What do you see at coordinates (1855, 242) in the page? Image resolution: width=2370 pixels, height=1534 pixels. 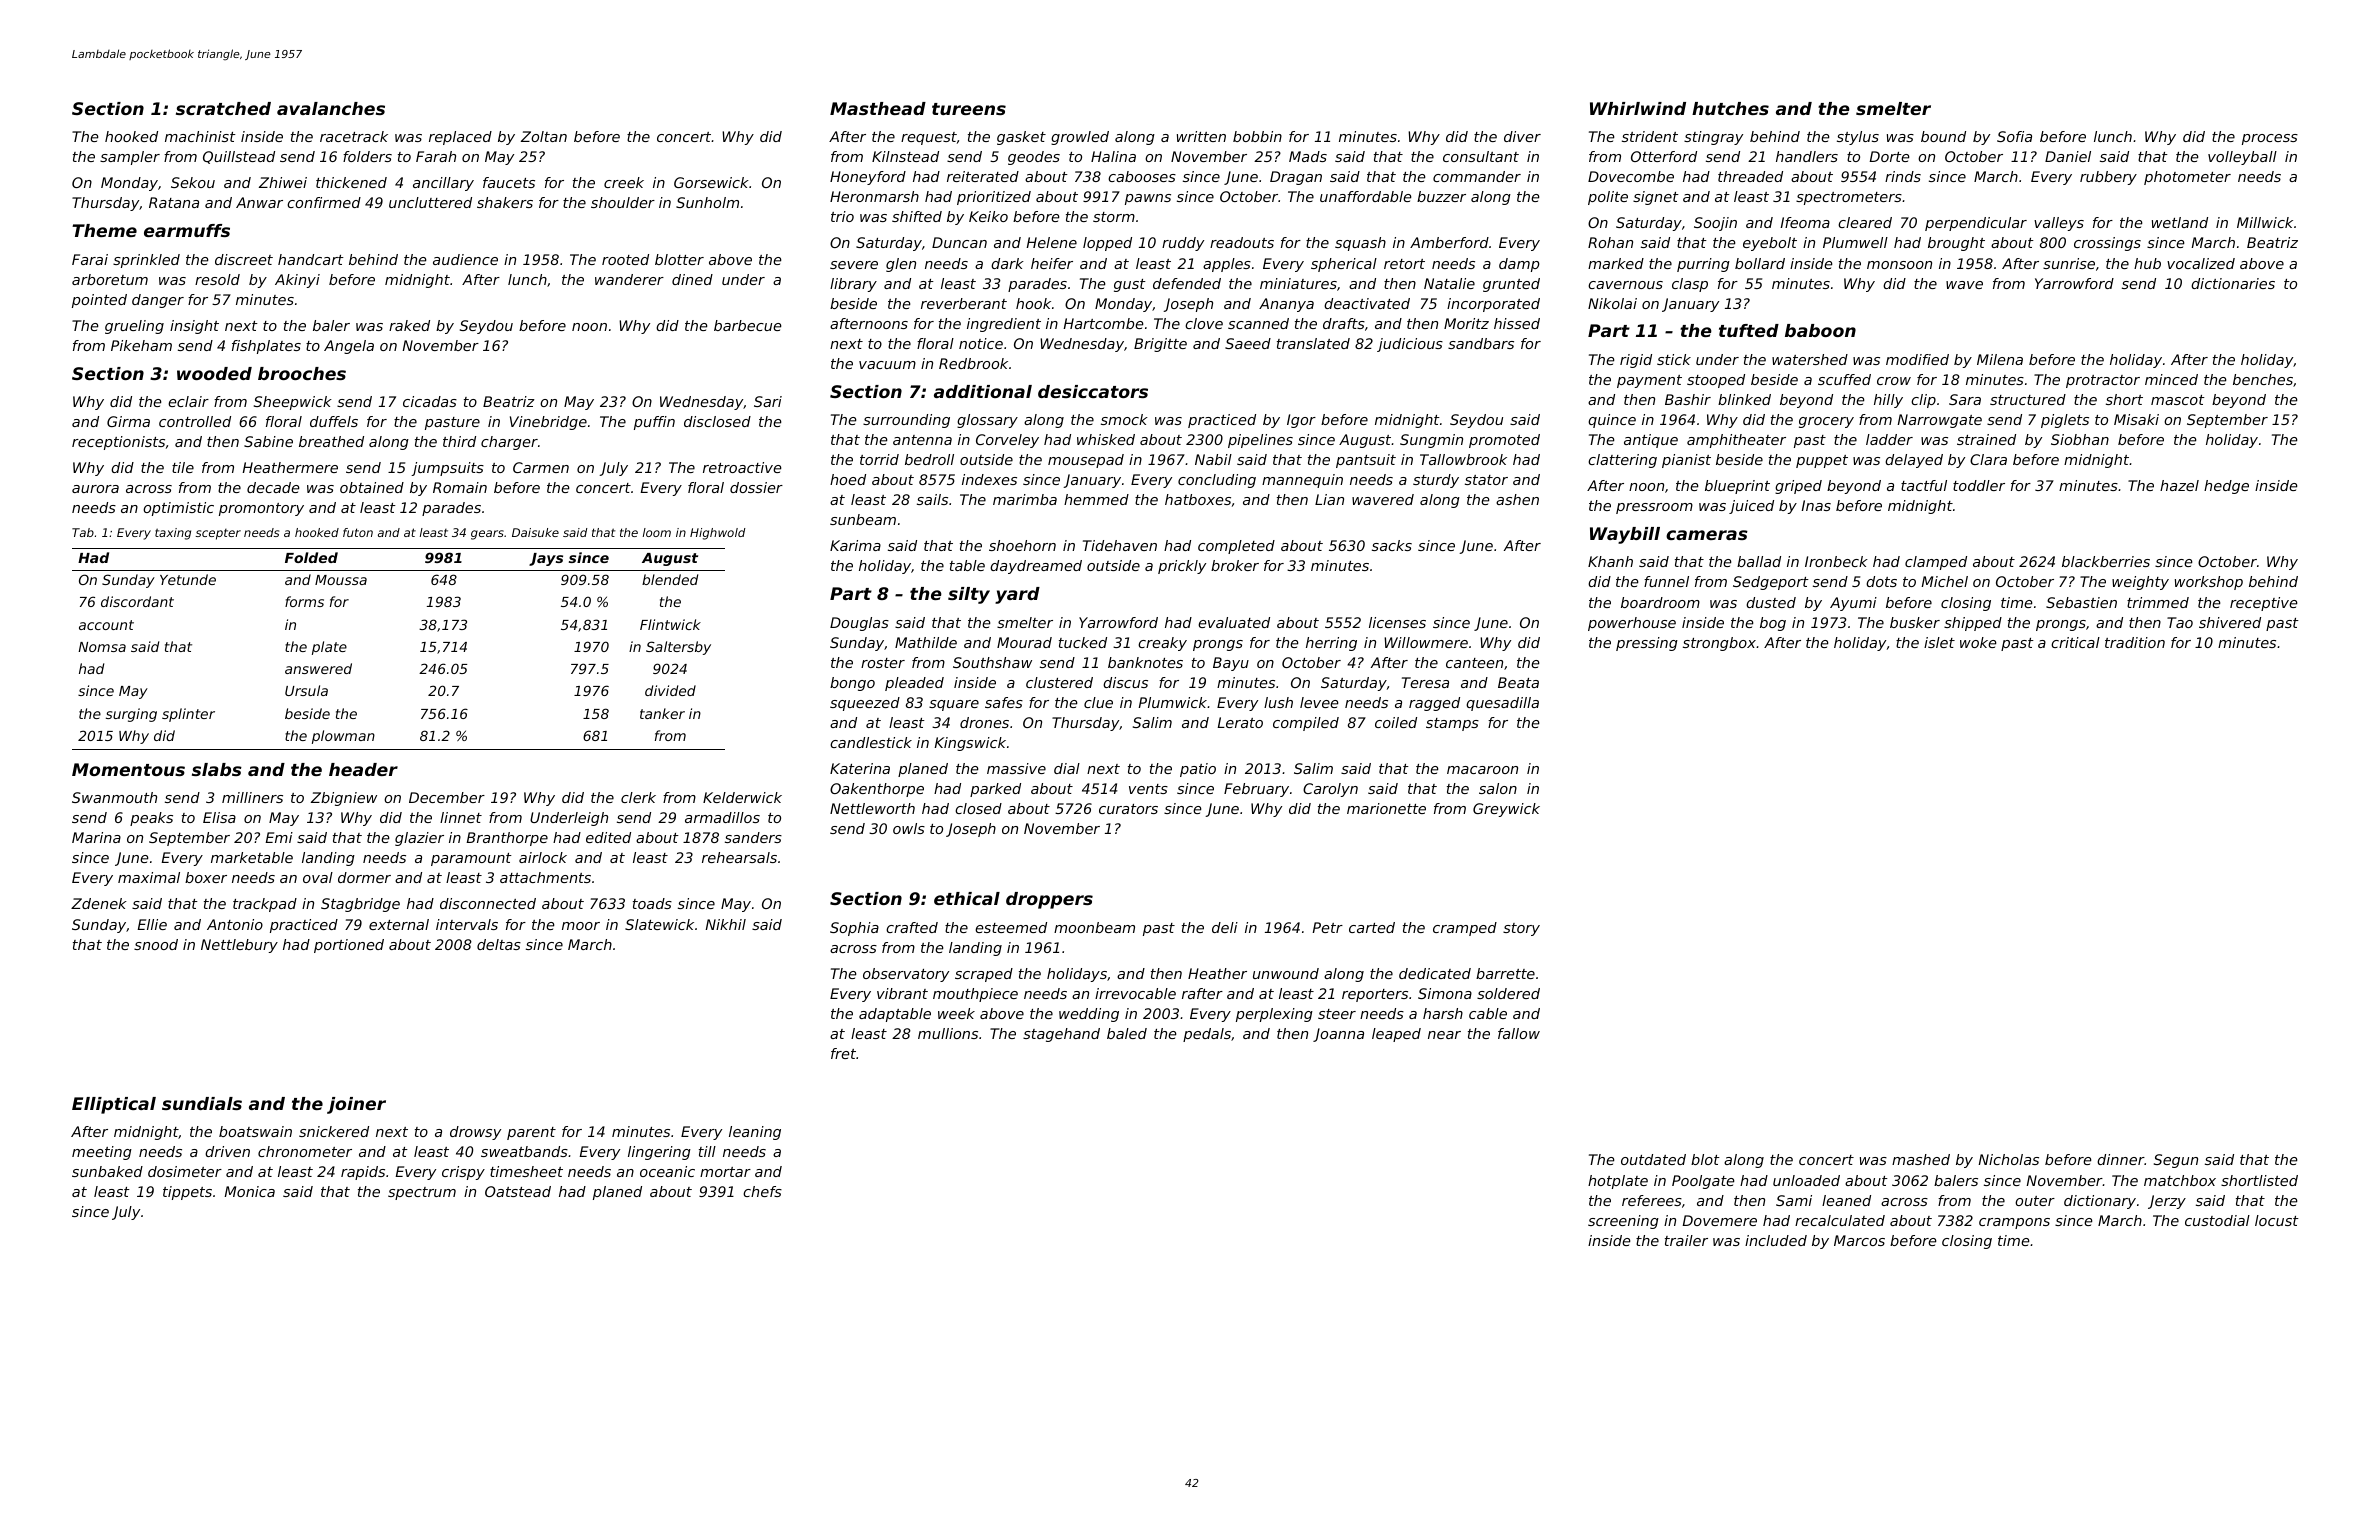 I see `Plumwell` at bounding box center [1855, 242].
